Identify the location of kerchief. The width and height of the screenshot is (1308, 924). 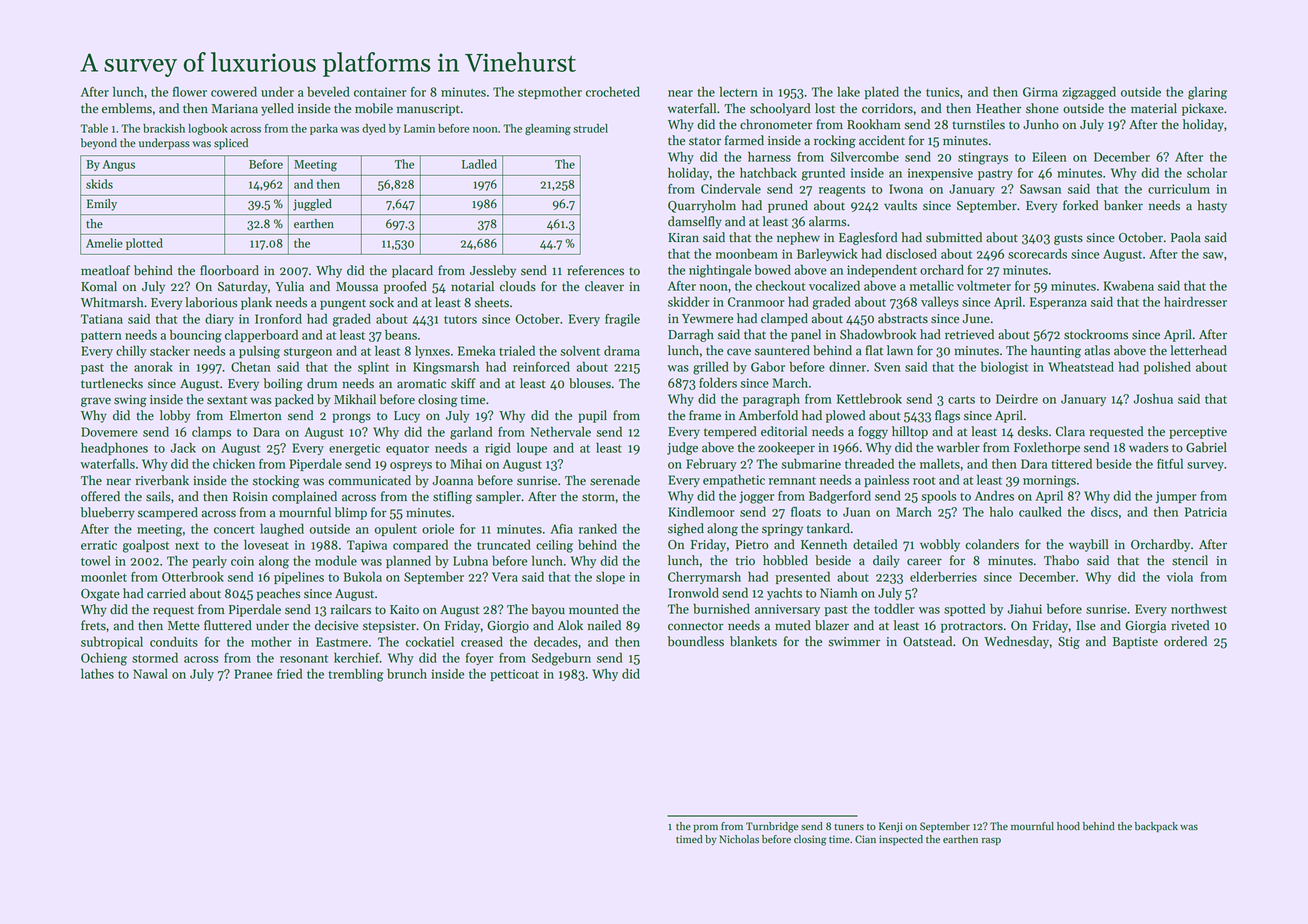
(357, 657).
